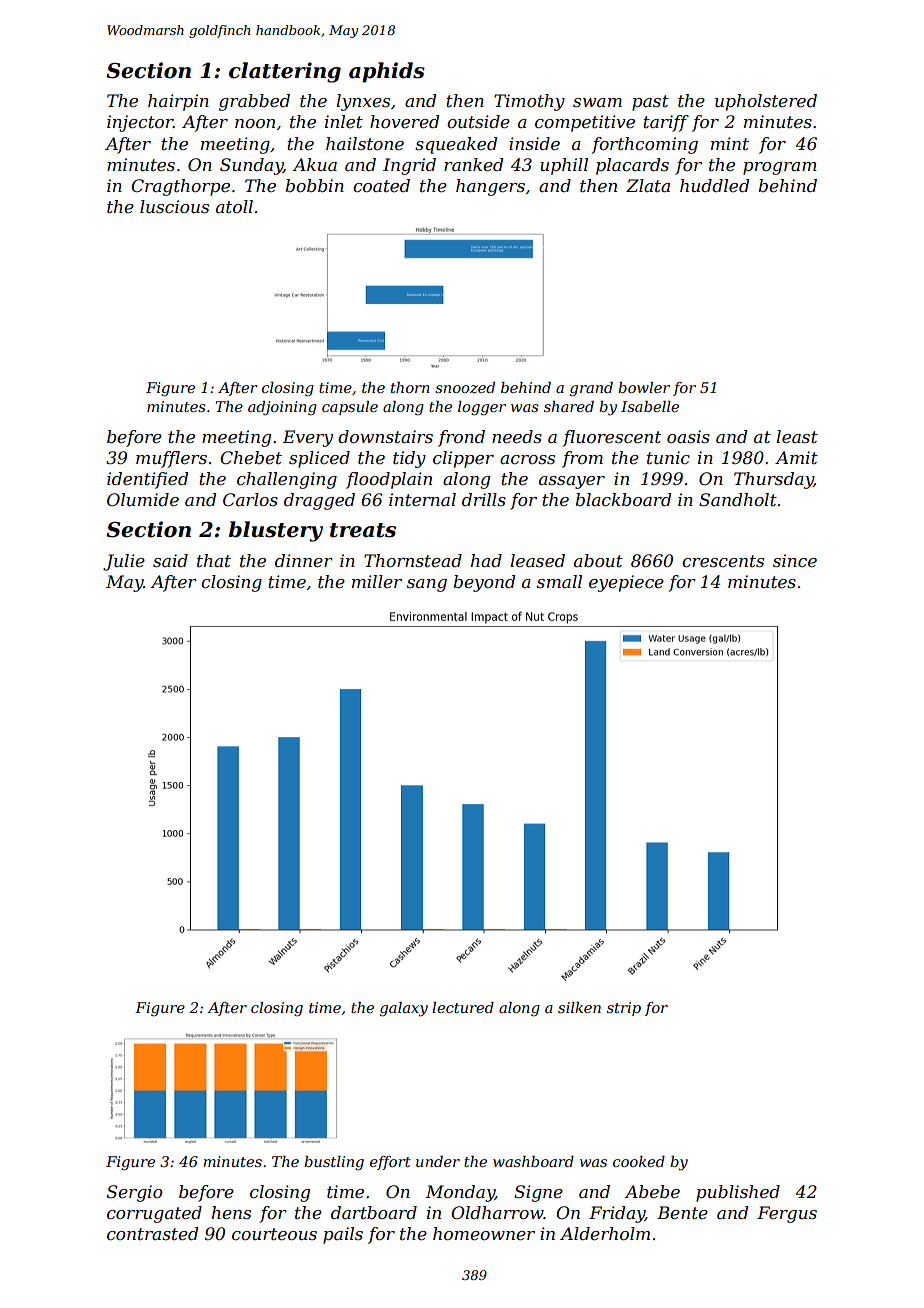 The height and width of the document is (1308, 924). I want to click on noon, so click(255, 123).
